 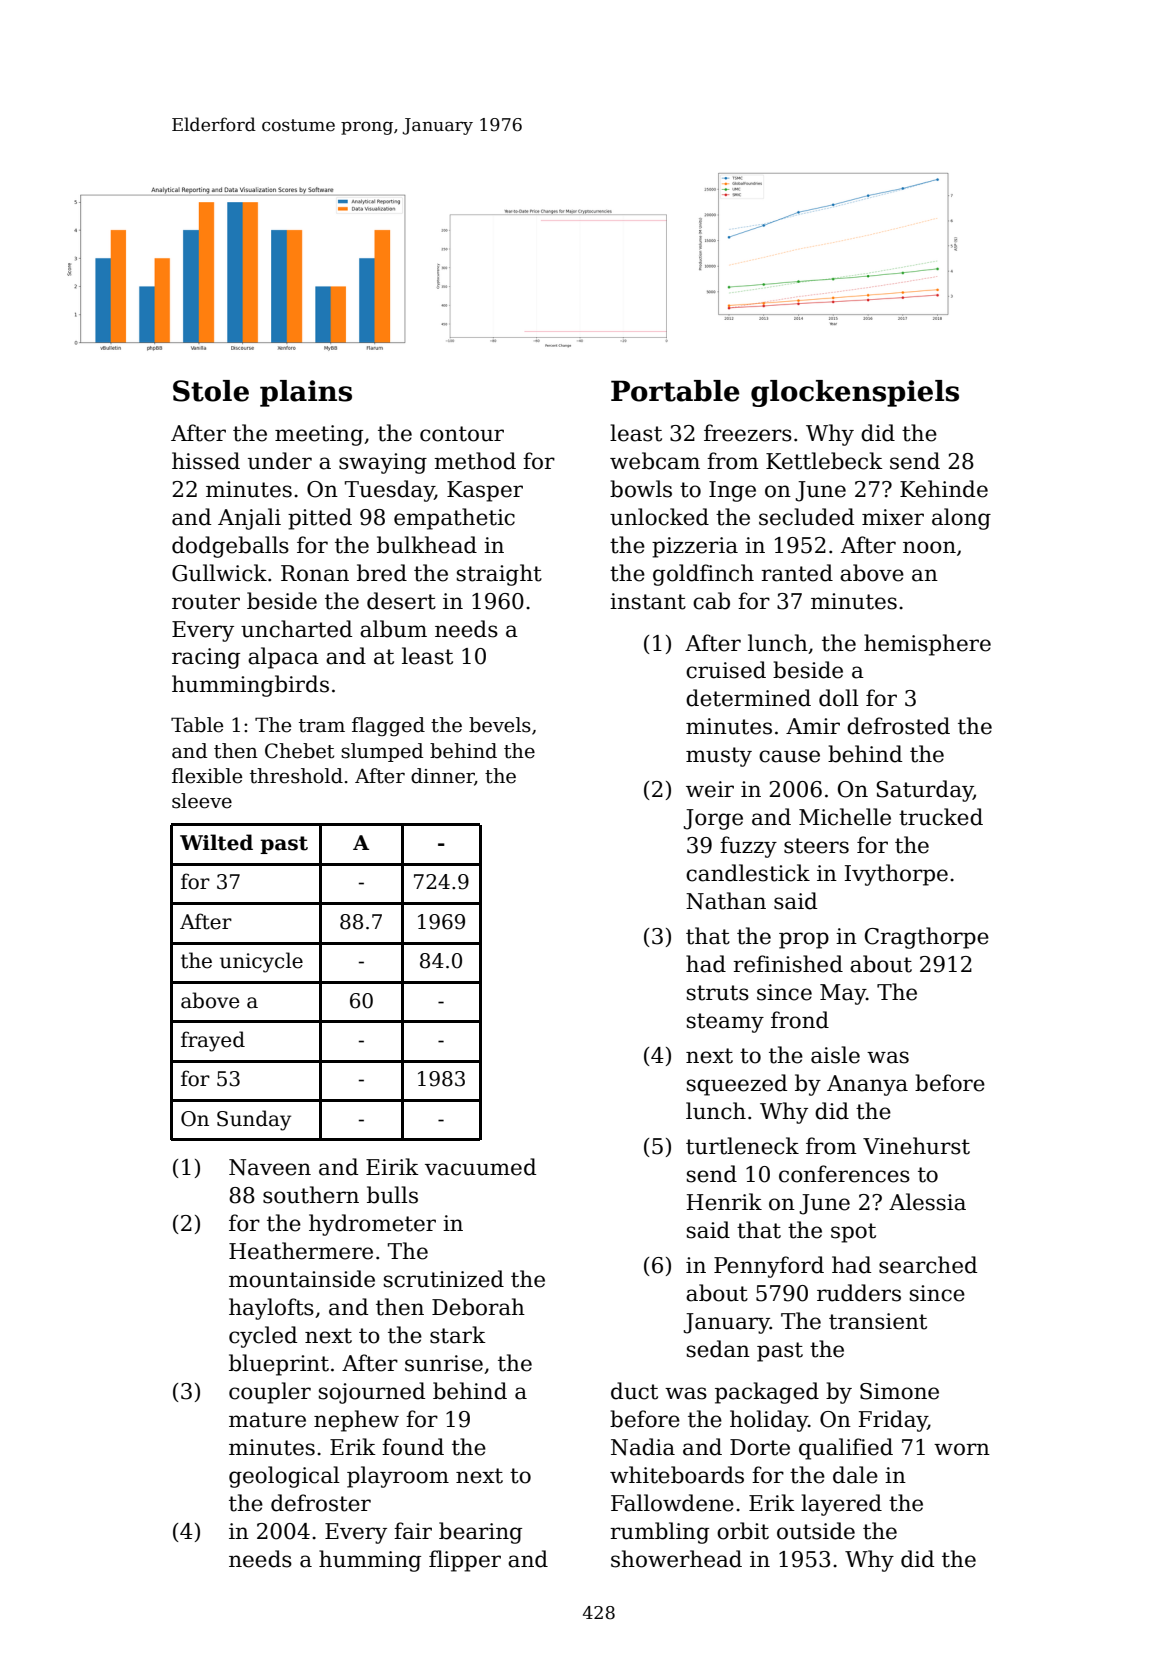 I want to click on squeezed, so click(x=737, y=1085).
